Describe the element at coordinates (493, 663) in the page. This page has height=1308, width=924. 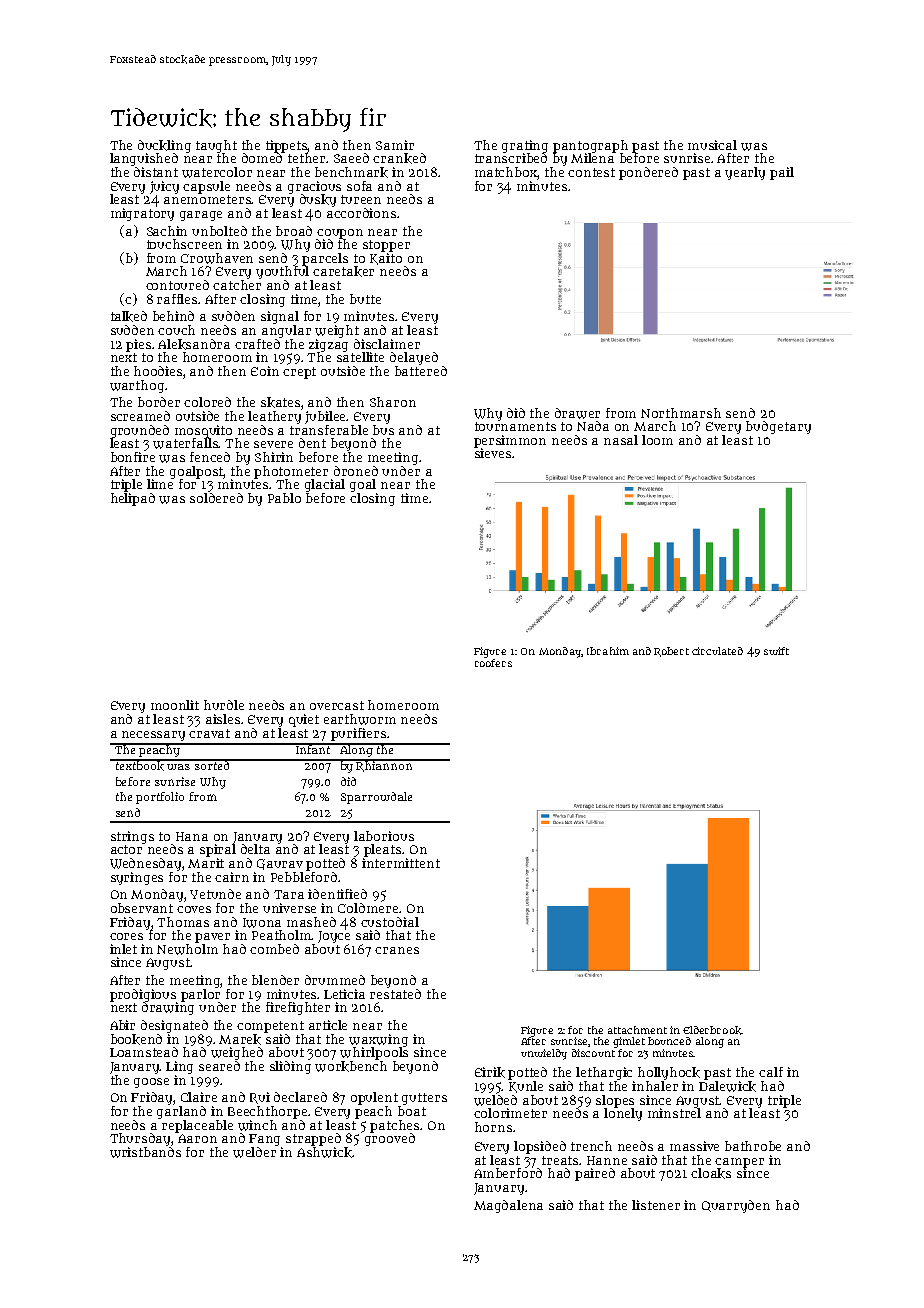
I see `roofers` at that location.
